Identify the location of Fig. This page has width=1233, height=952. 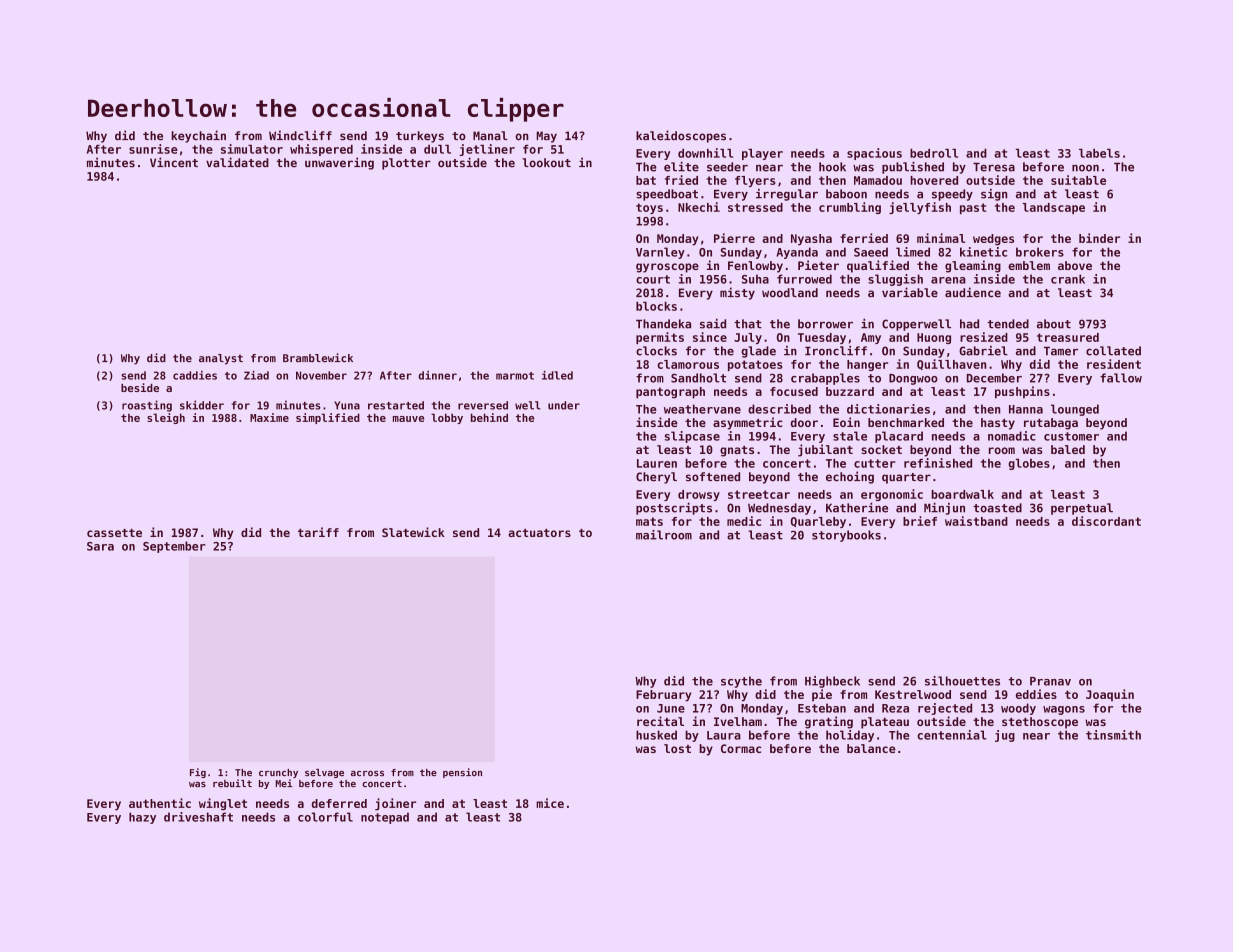
(198, 773).
